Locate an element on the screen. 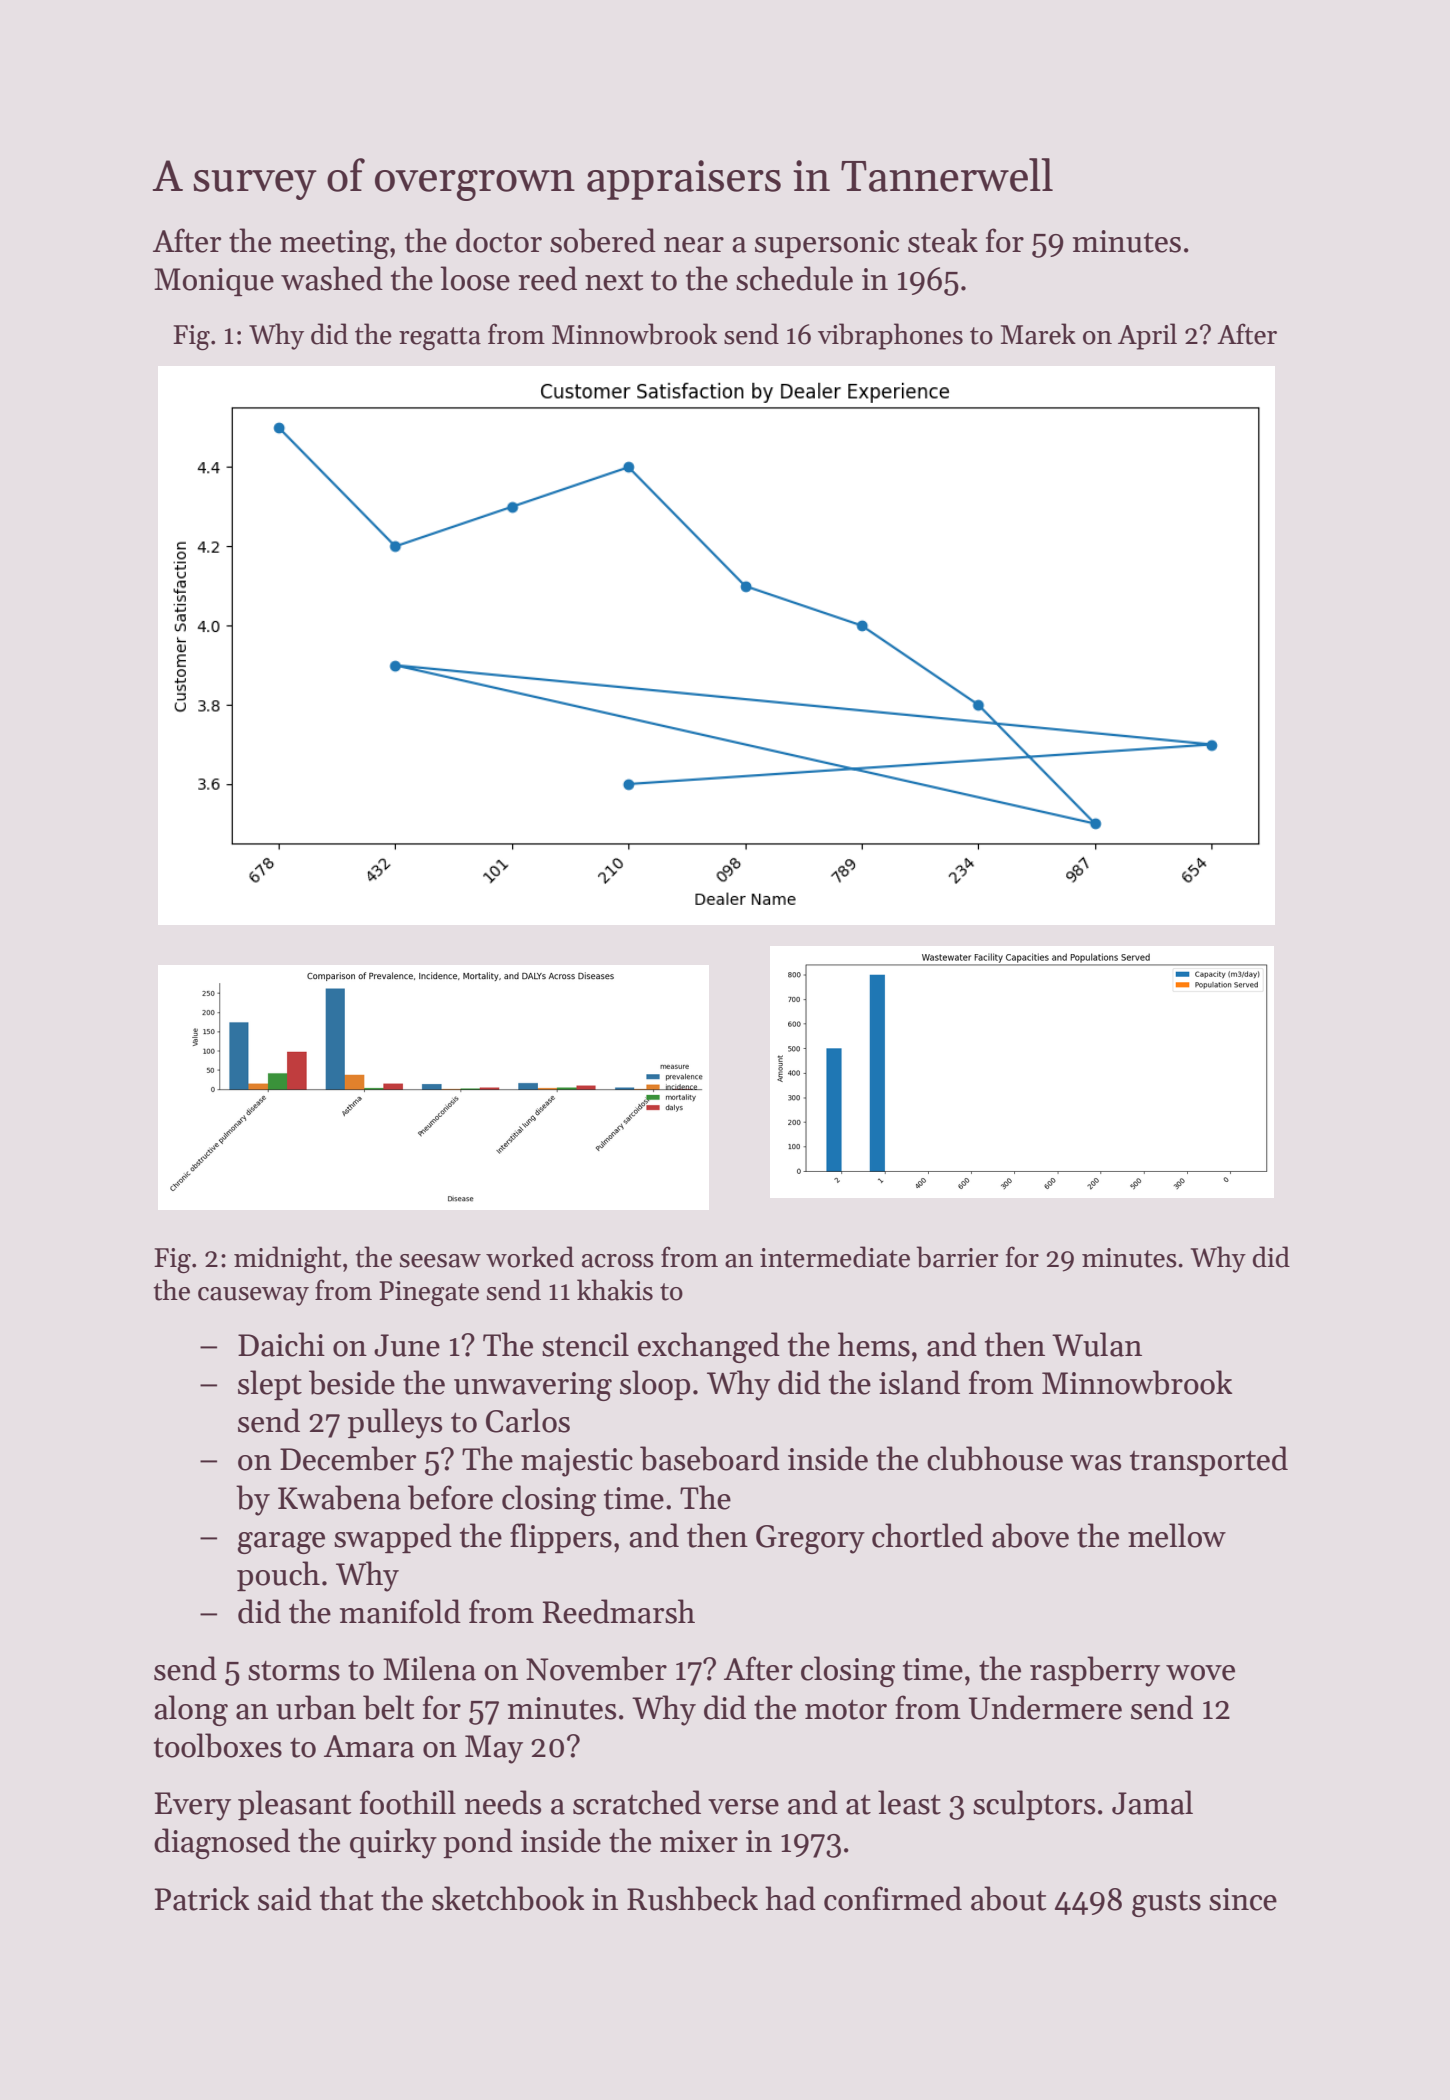 The width and height of the screenshot is (1450, 2100). pulleys is located at coordinates (395, 1423).
